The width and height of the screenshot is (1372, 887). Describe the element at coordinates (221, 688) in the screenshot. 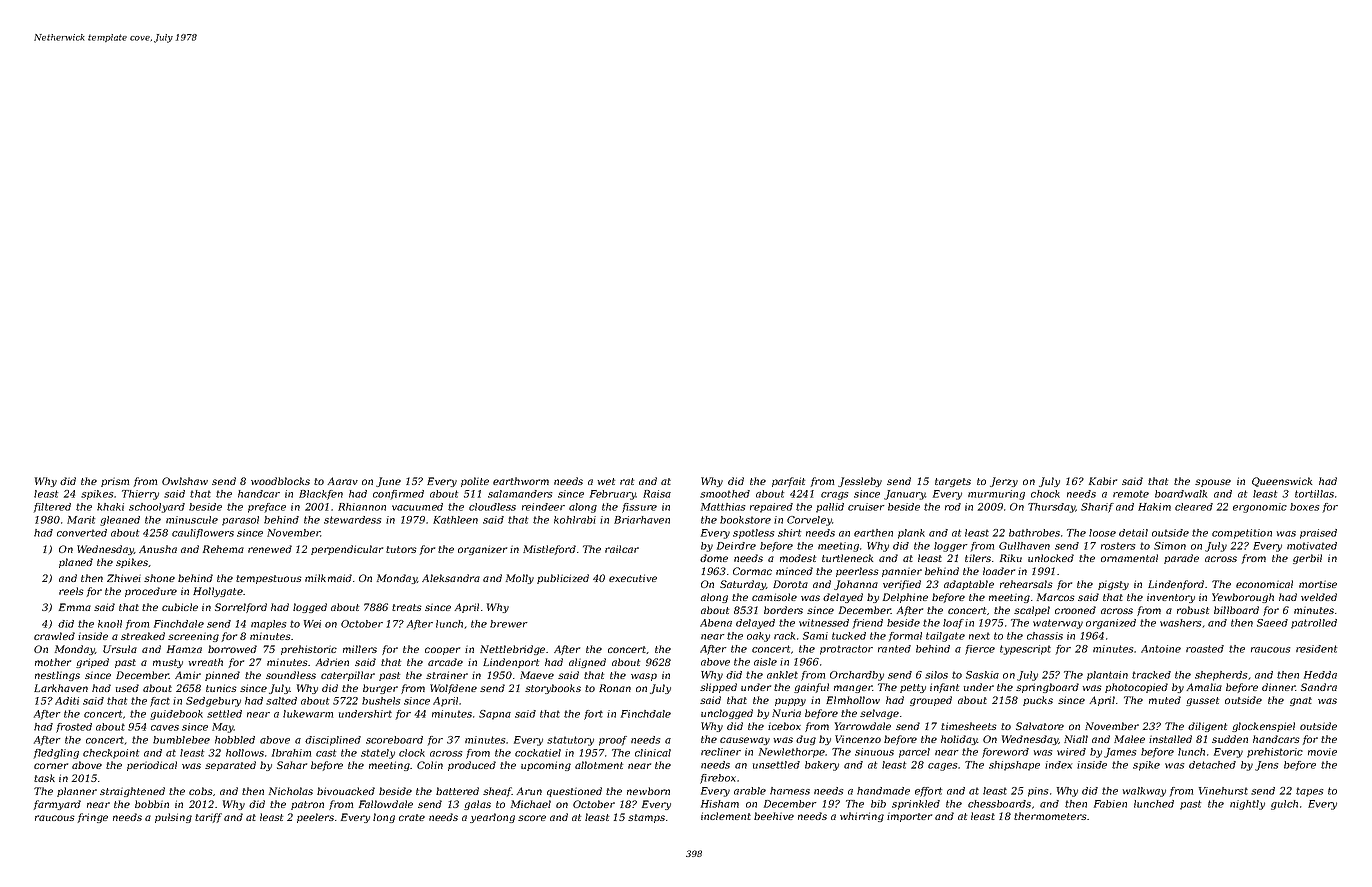

I see `tunics` at that location.
